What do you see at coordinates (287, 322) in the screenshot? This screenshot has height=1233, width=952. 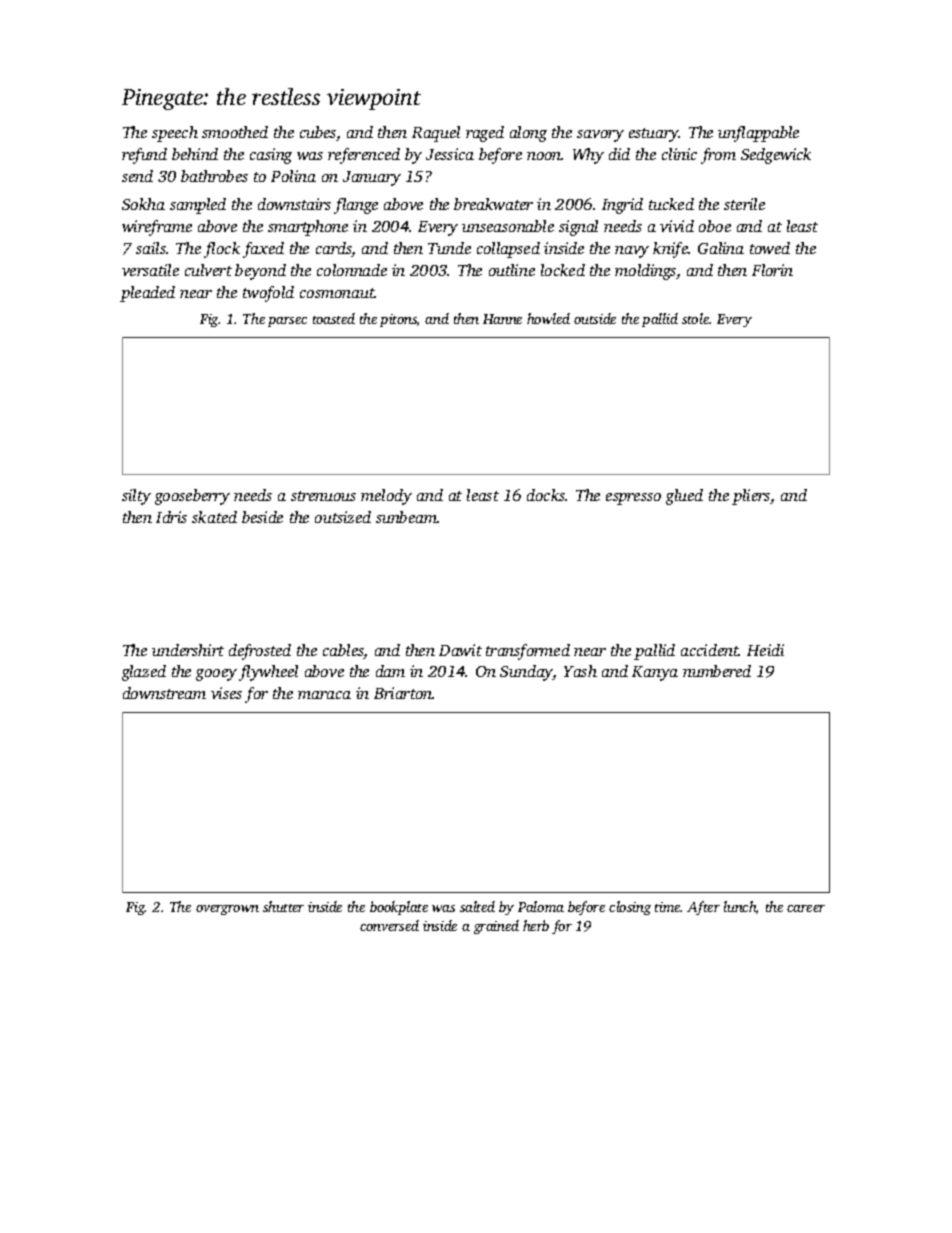 I see `parsec` at bounding box center [287, 322].
